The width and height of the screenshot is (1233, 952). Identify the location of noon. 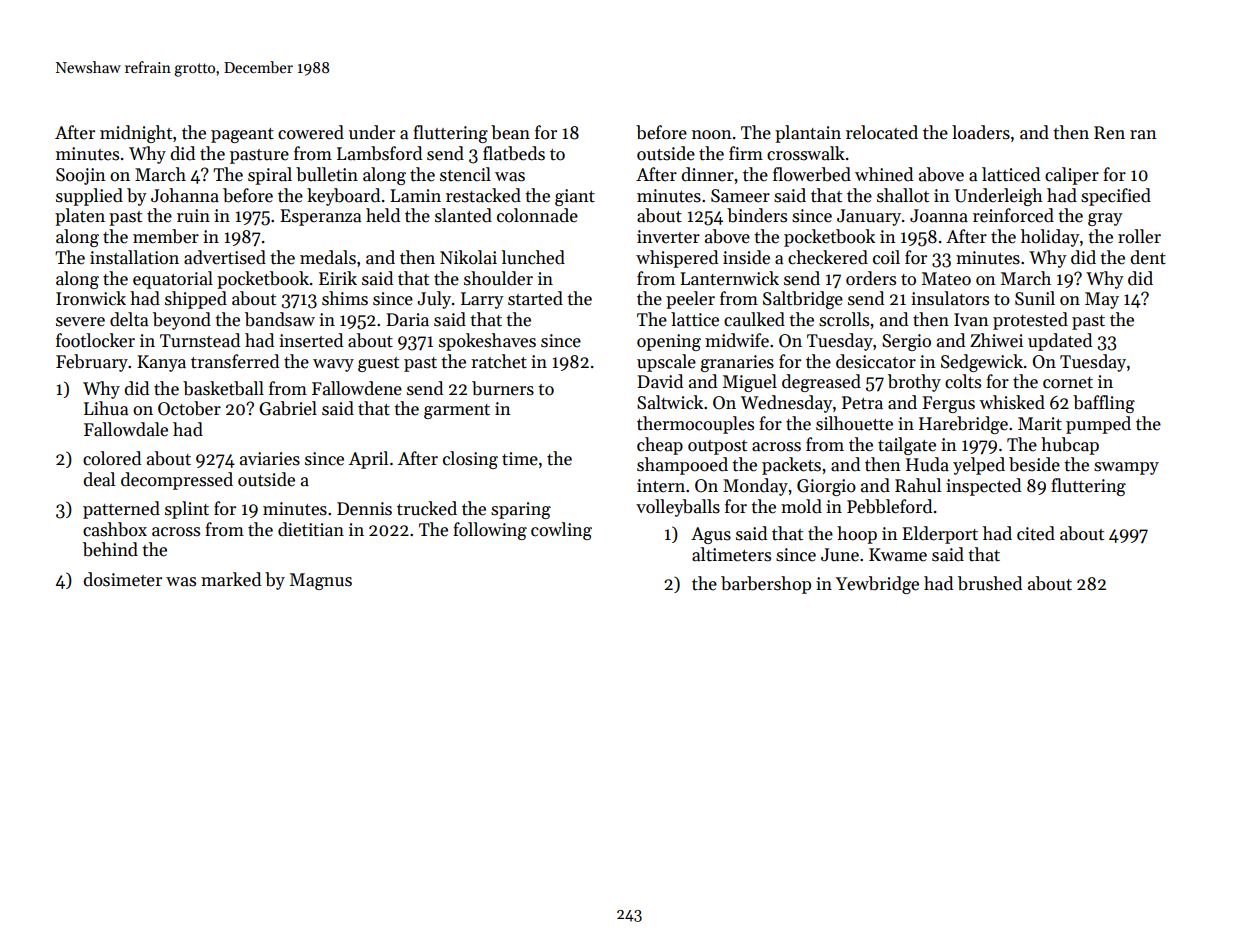
(712, 135).
